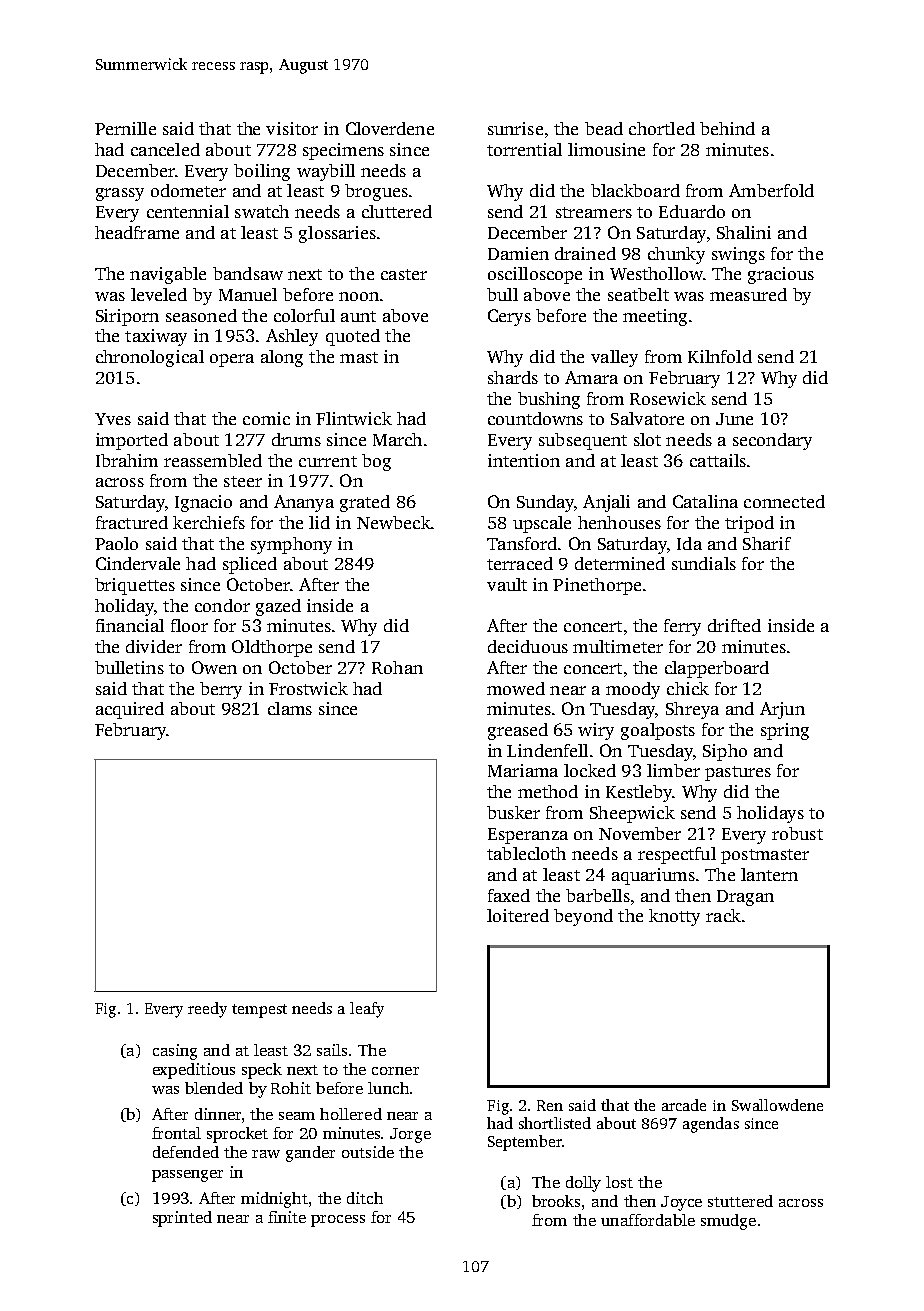  Describe the element at coordinates (668, 398) in the screenshot. I see `Rosewick` at that location.
